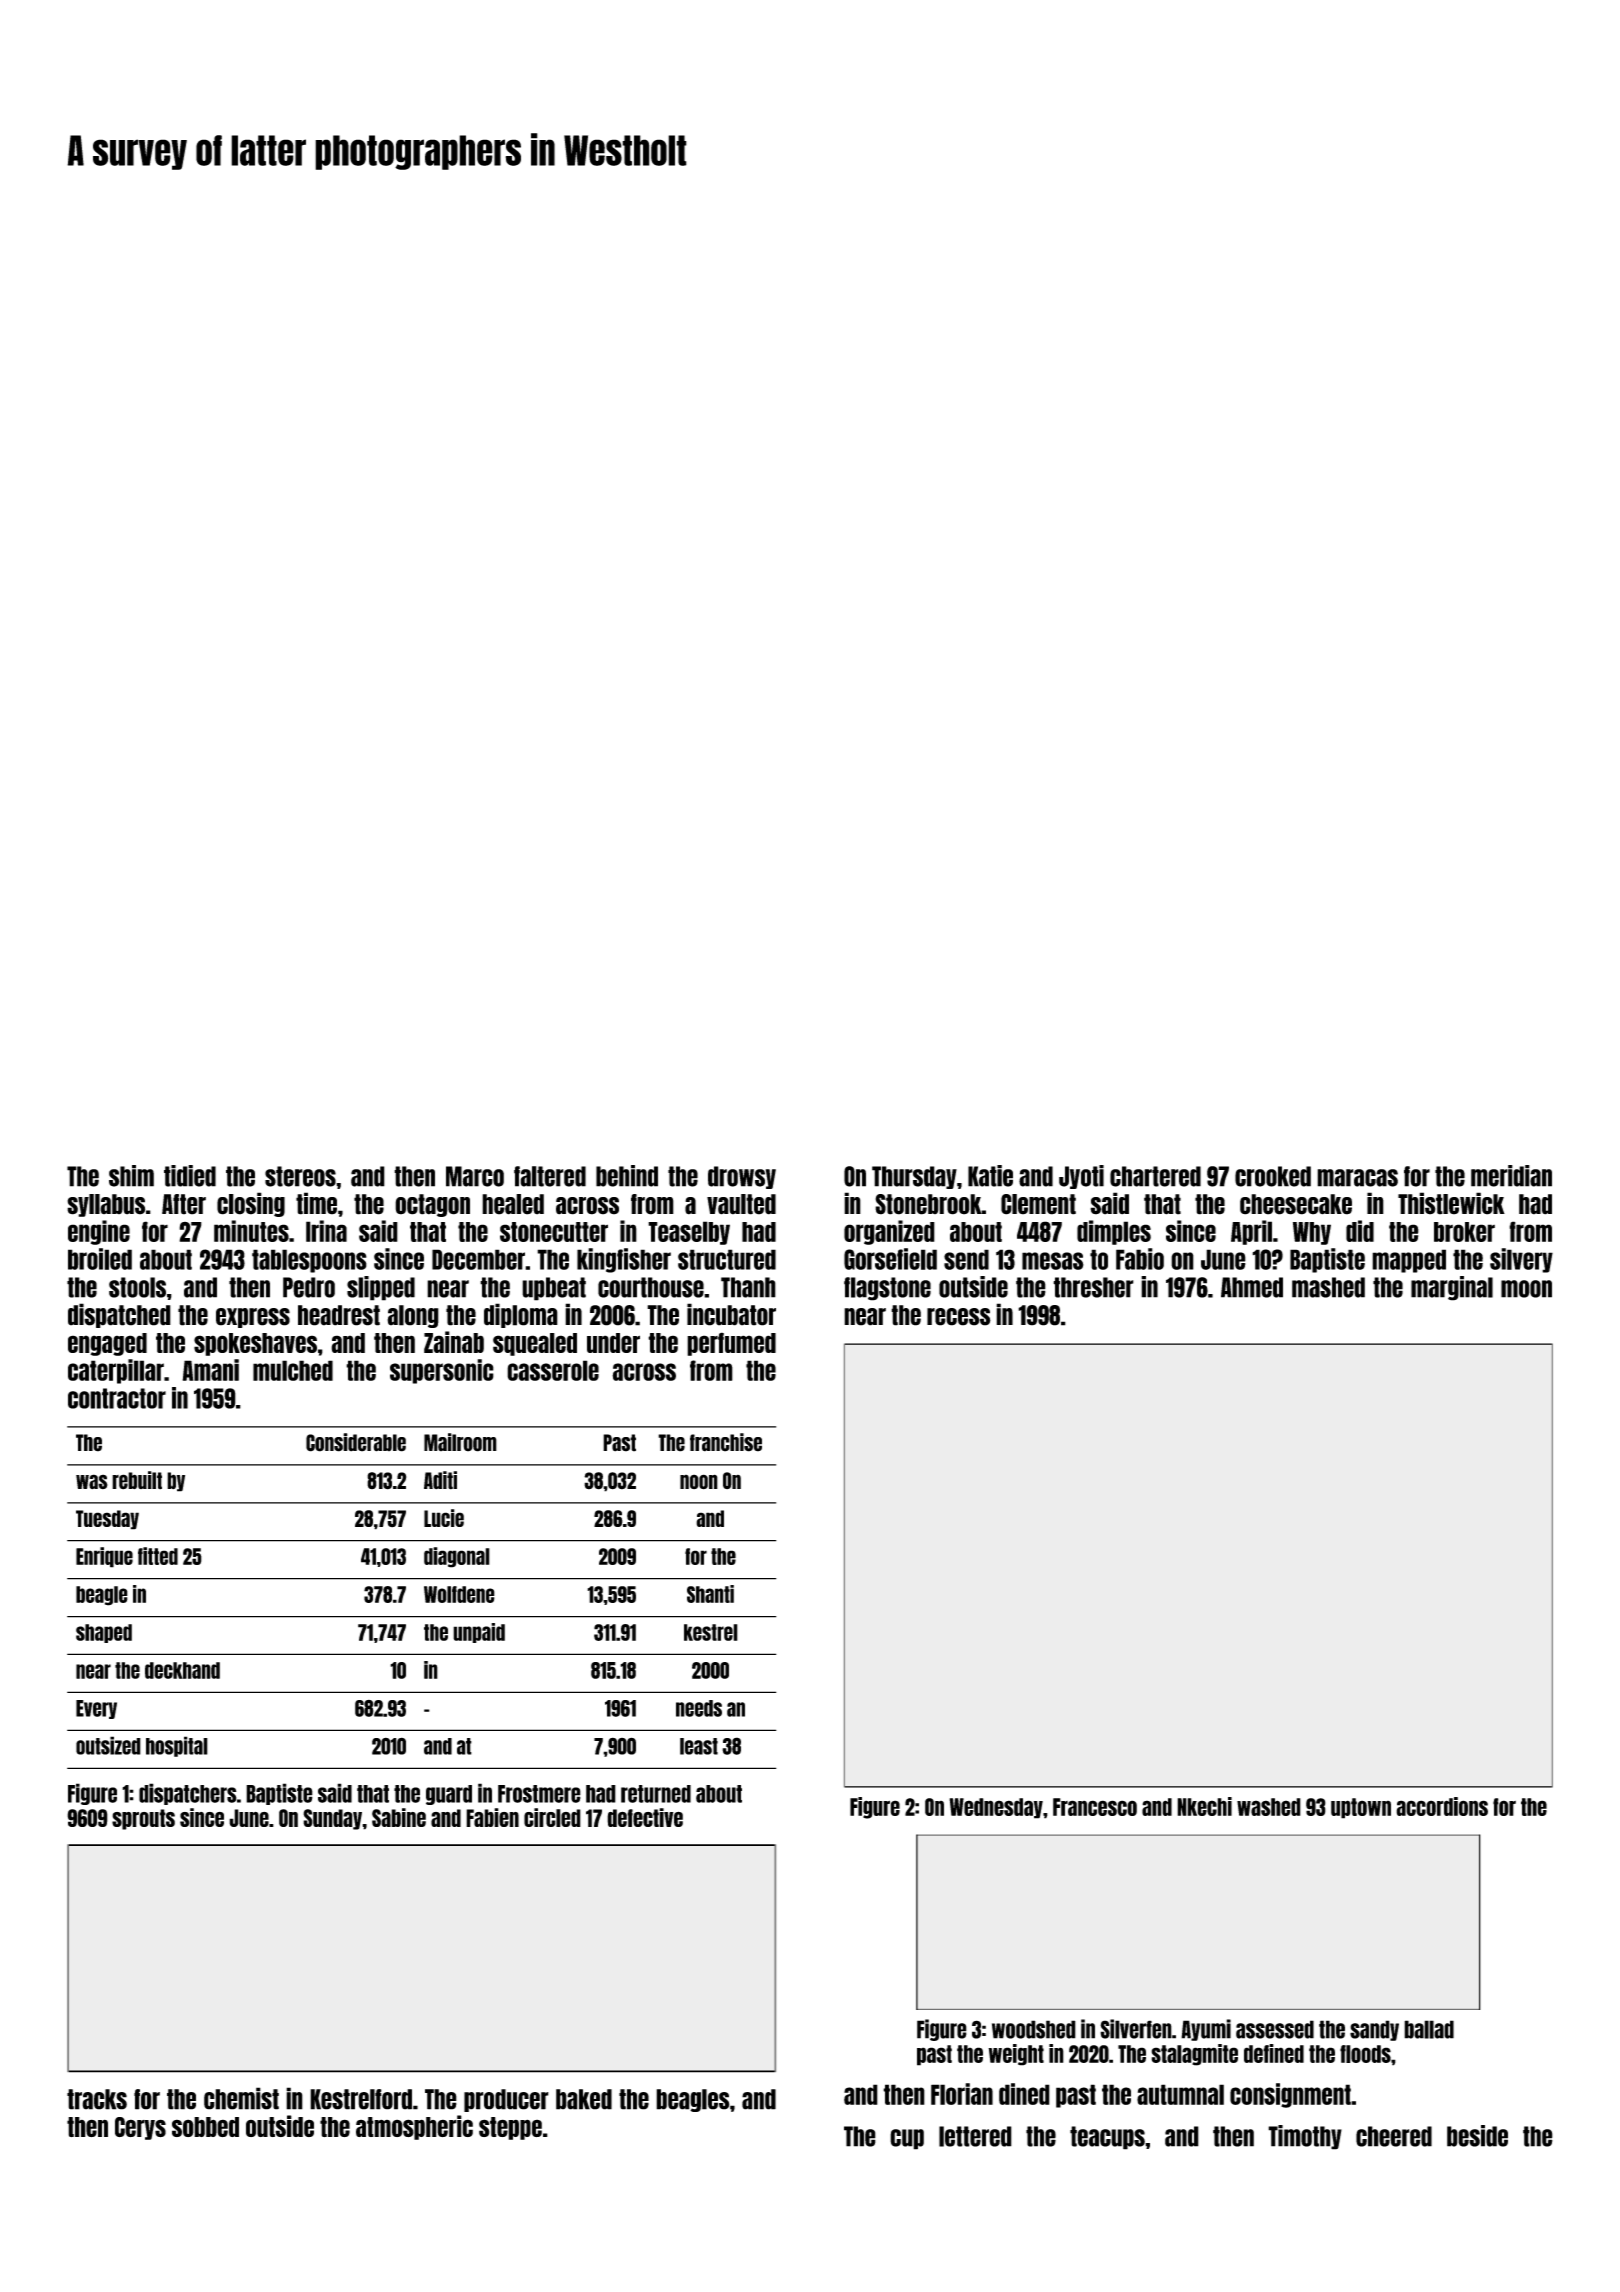  I want to click on Shanti, so click(710, 1594).
